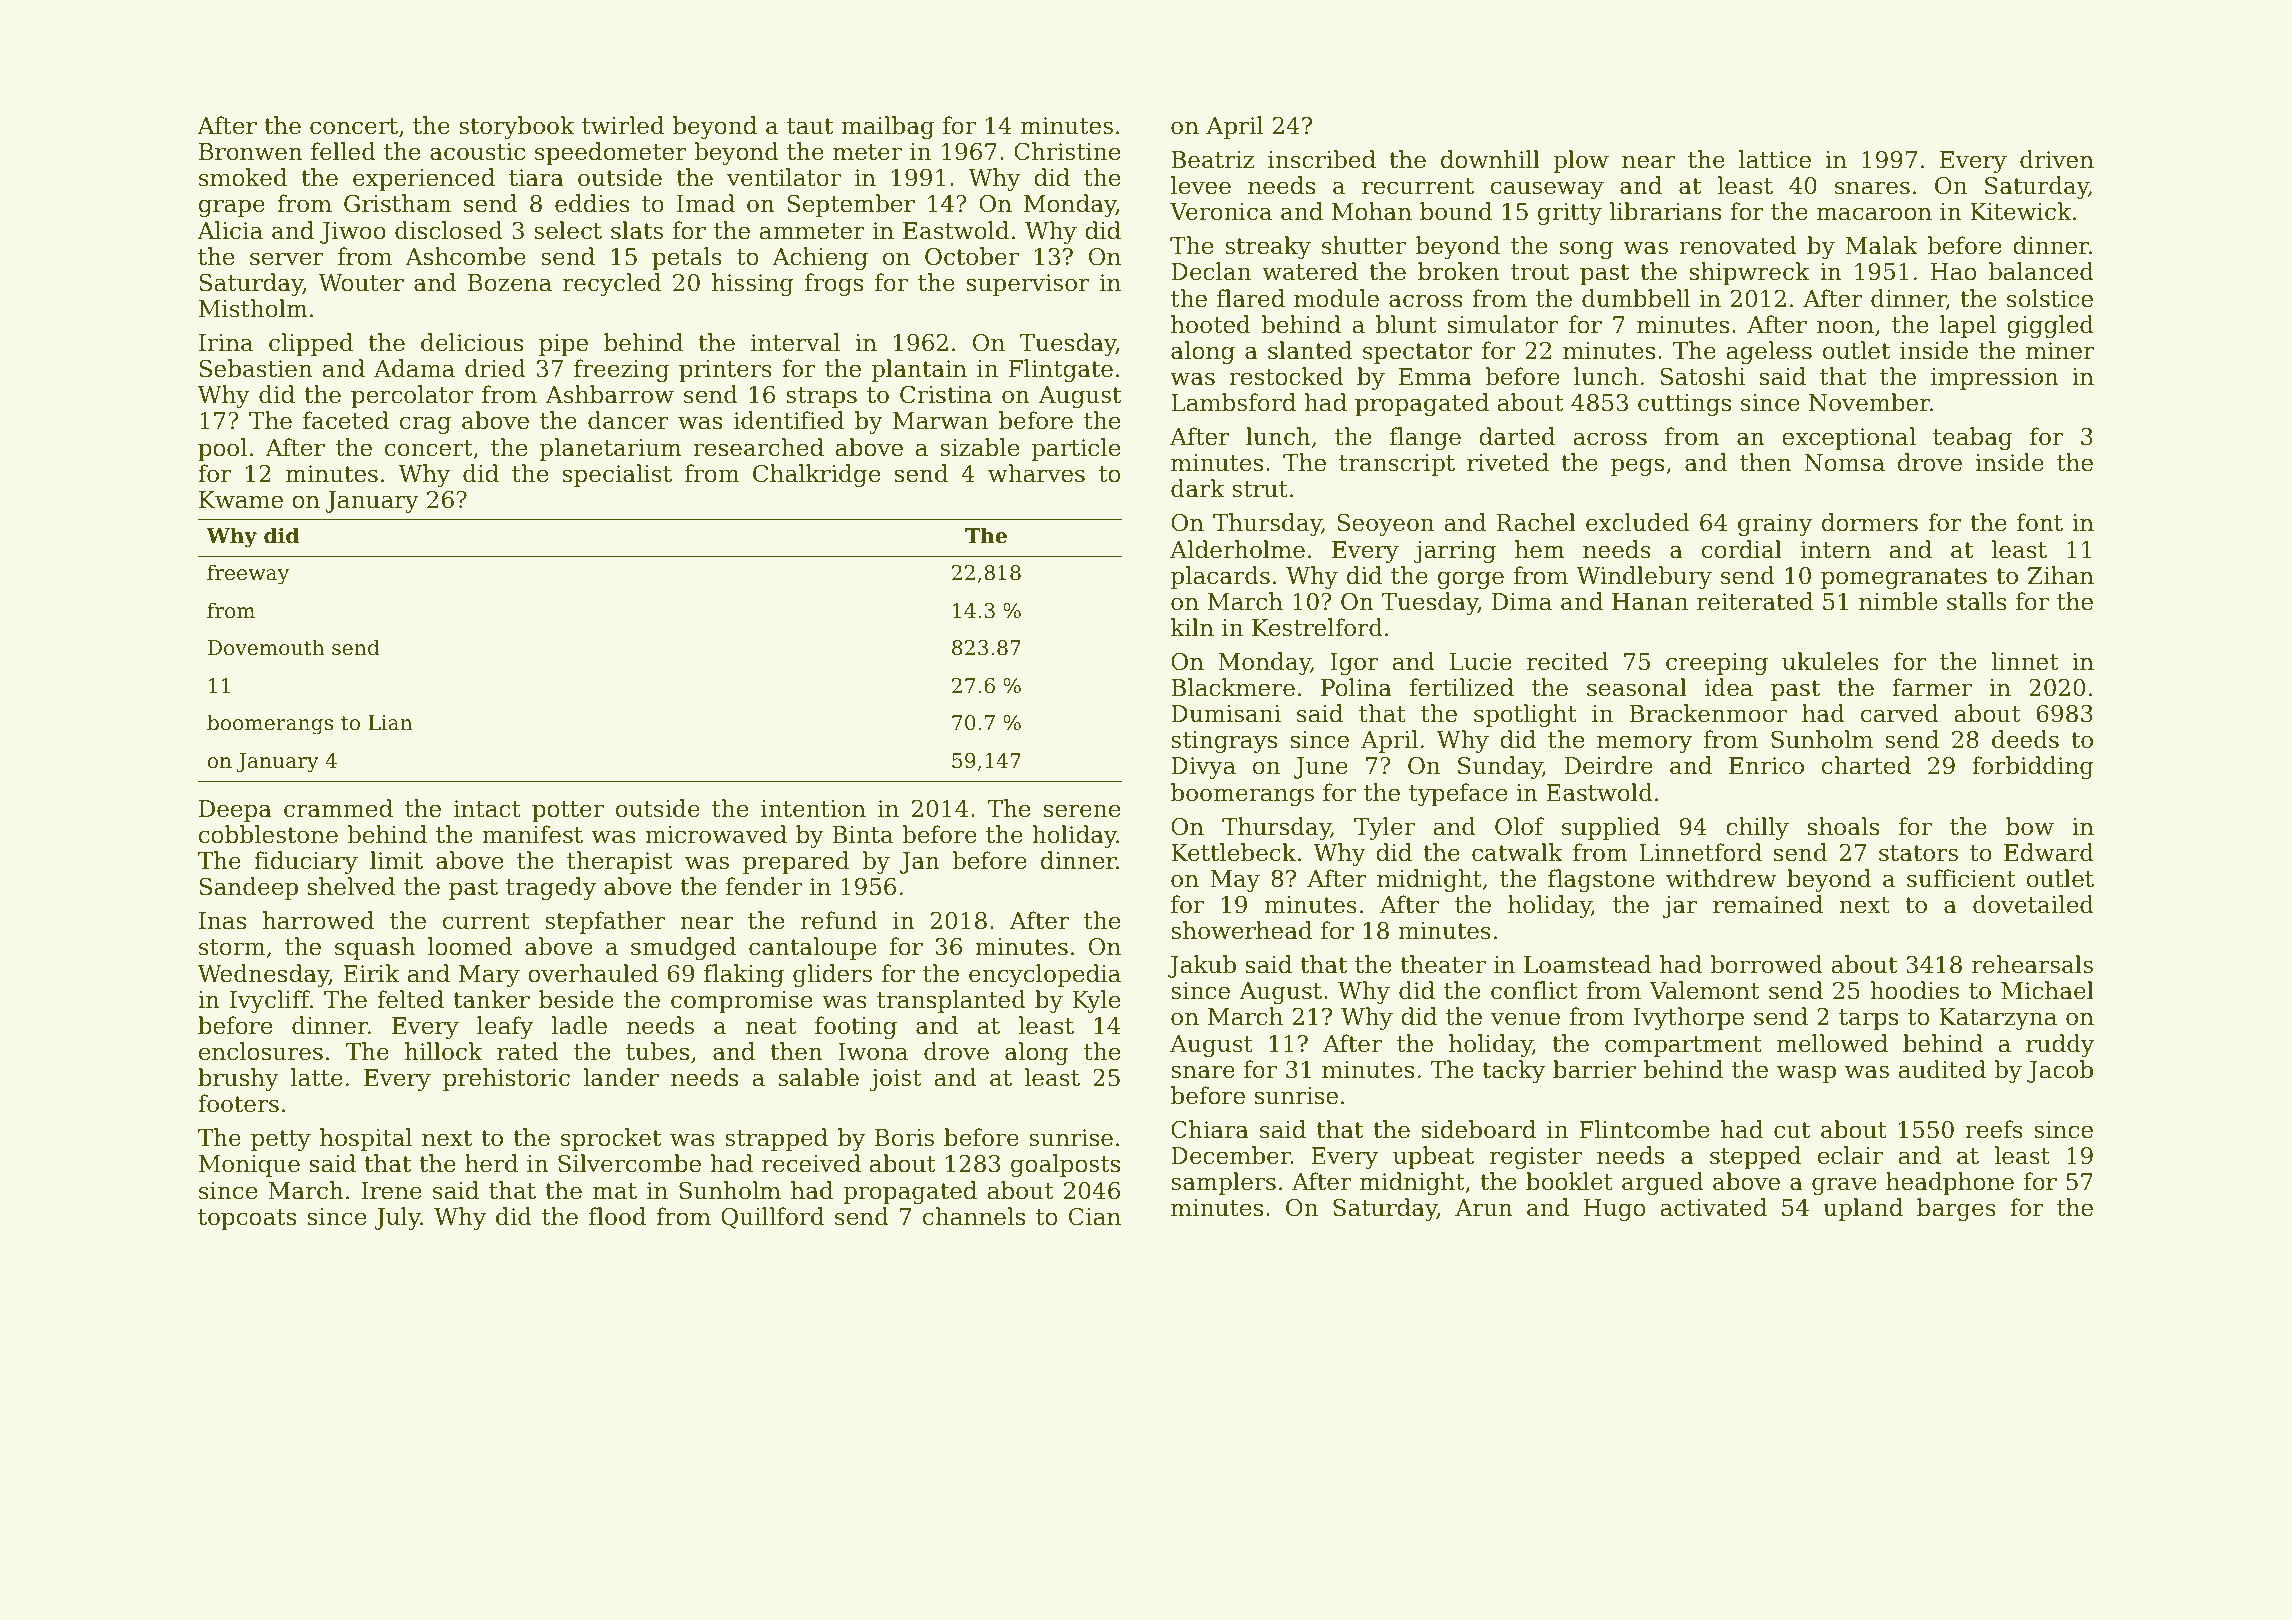  I want to click on Cian, so click(1095, 1217).
